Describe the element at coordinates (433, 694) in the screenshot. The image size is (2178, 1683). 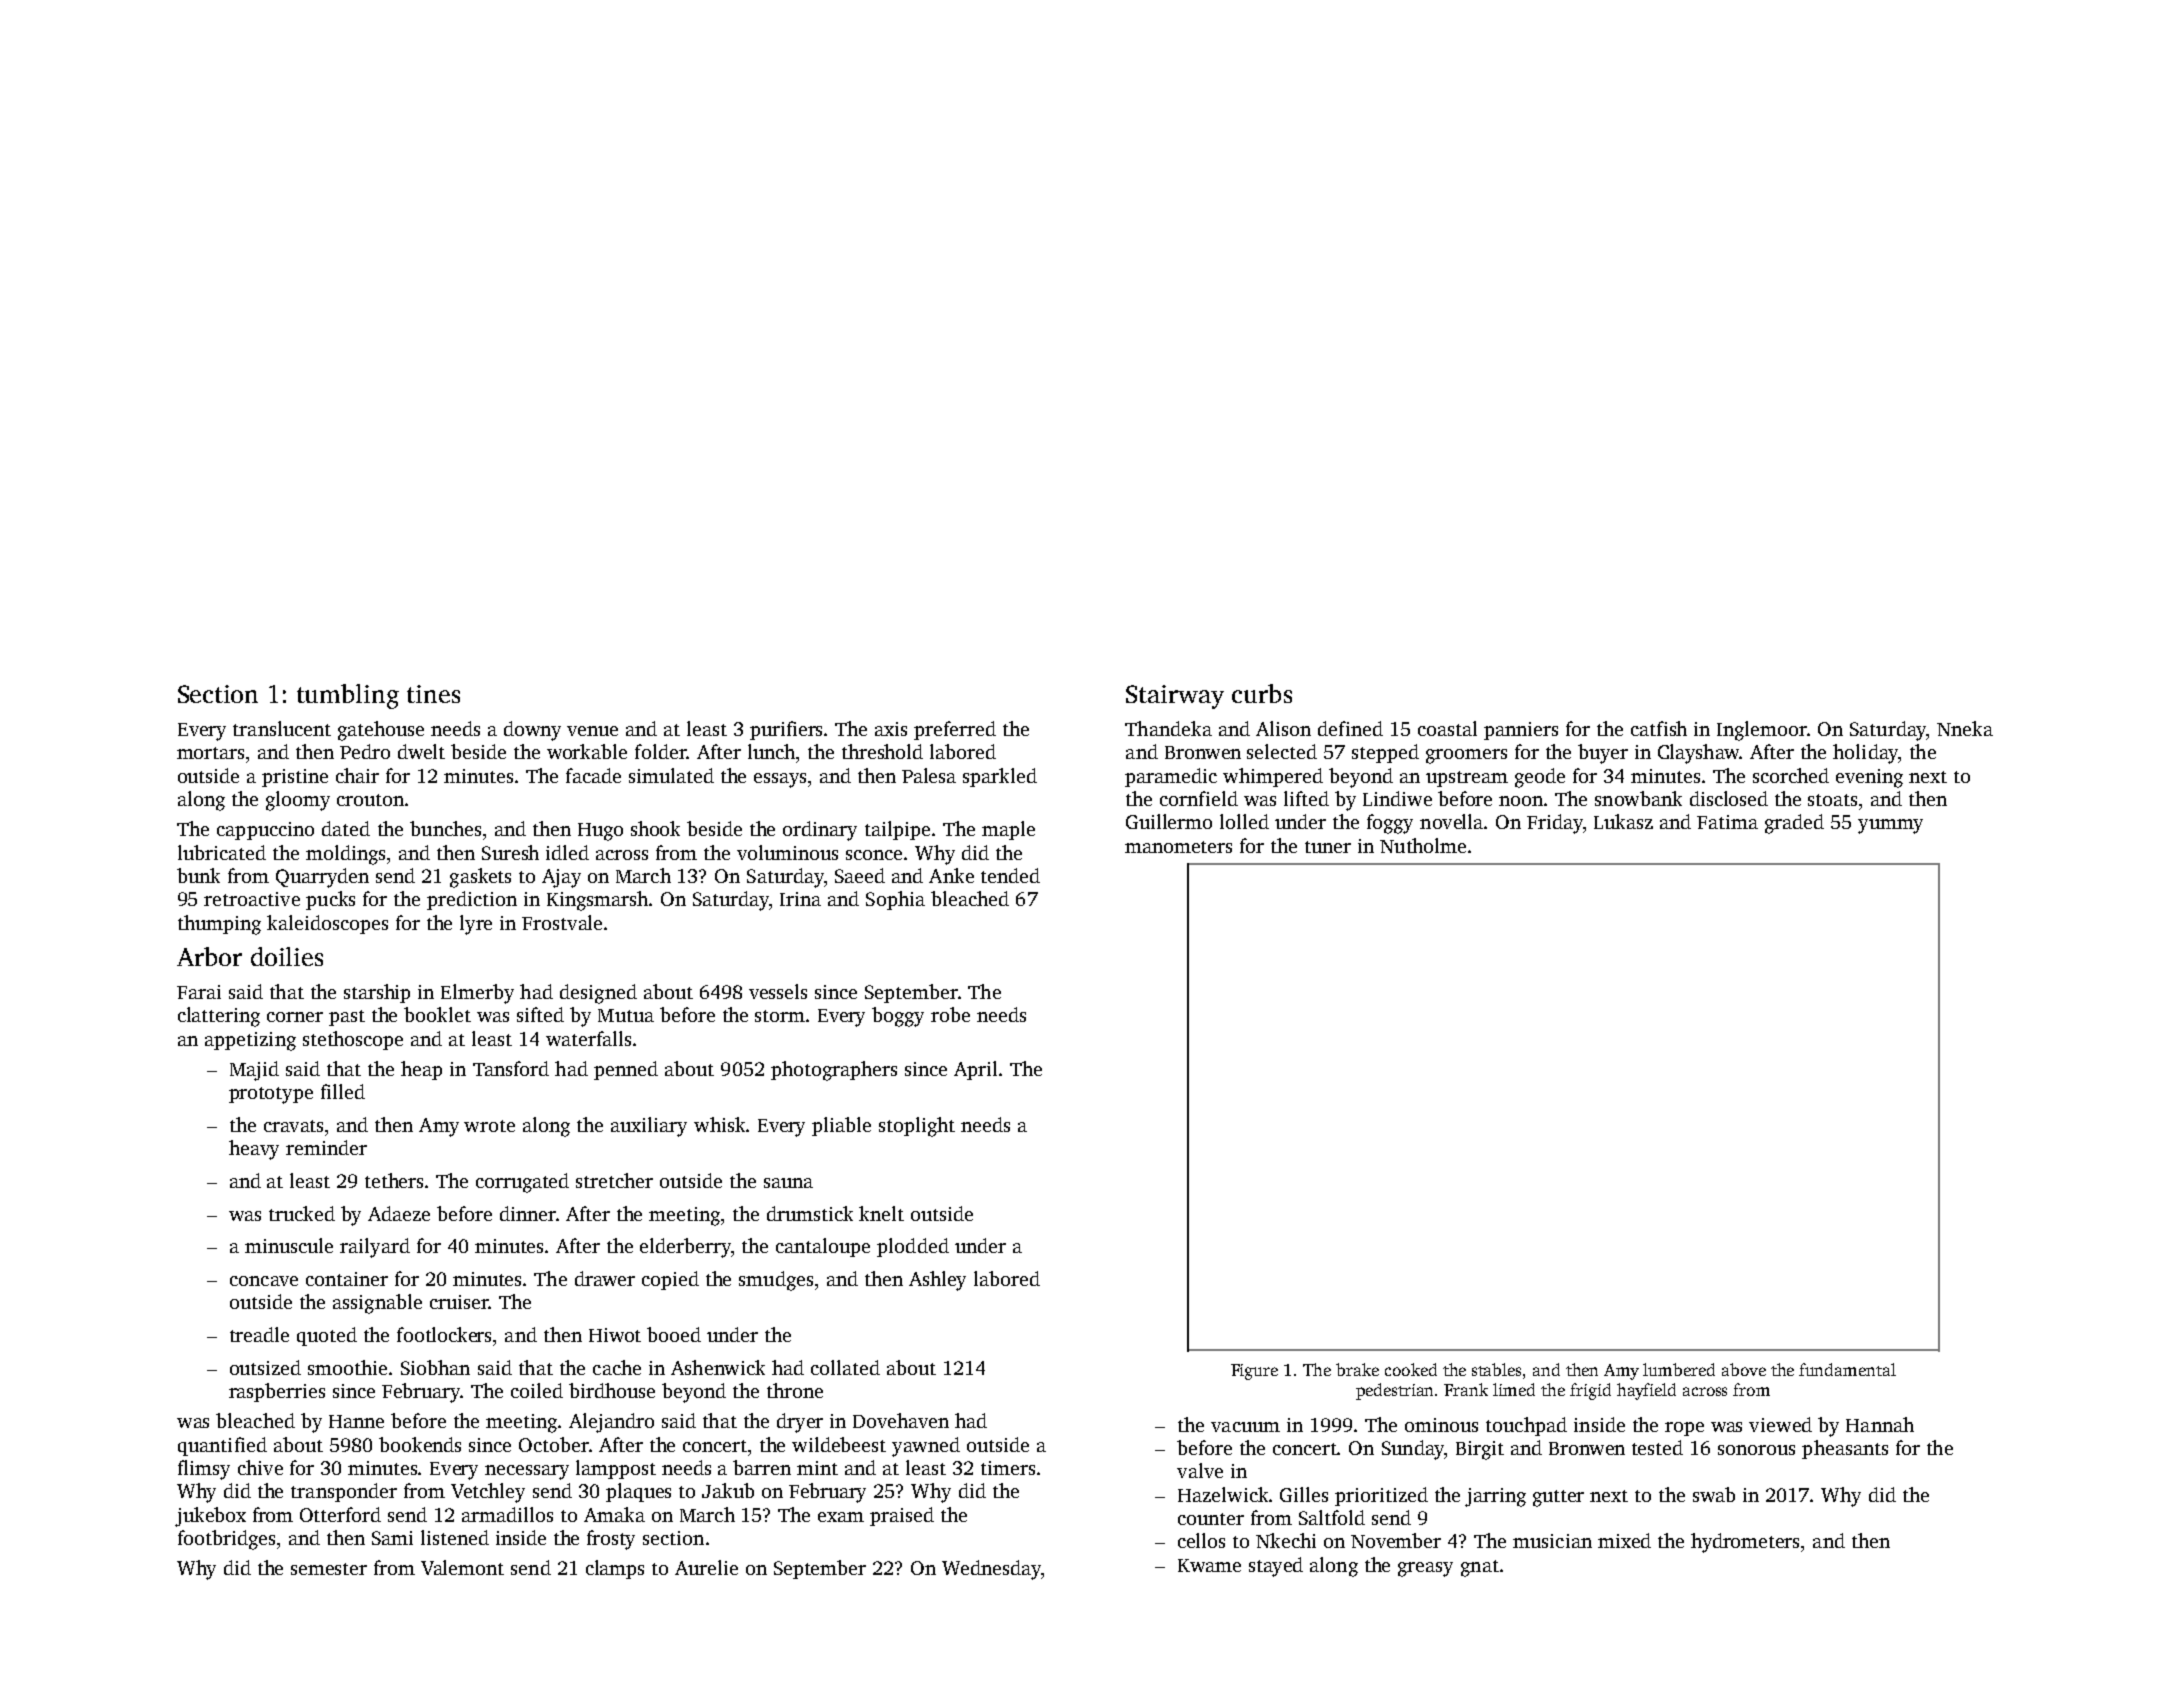
I see `tines` at that location.
